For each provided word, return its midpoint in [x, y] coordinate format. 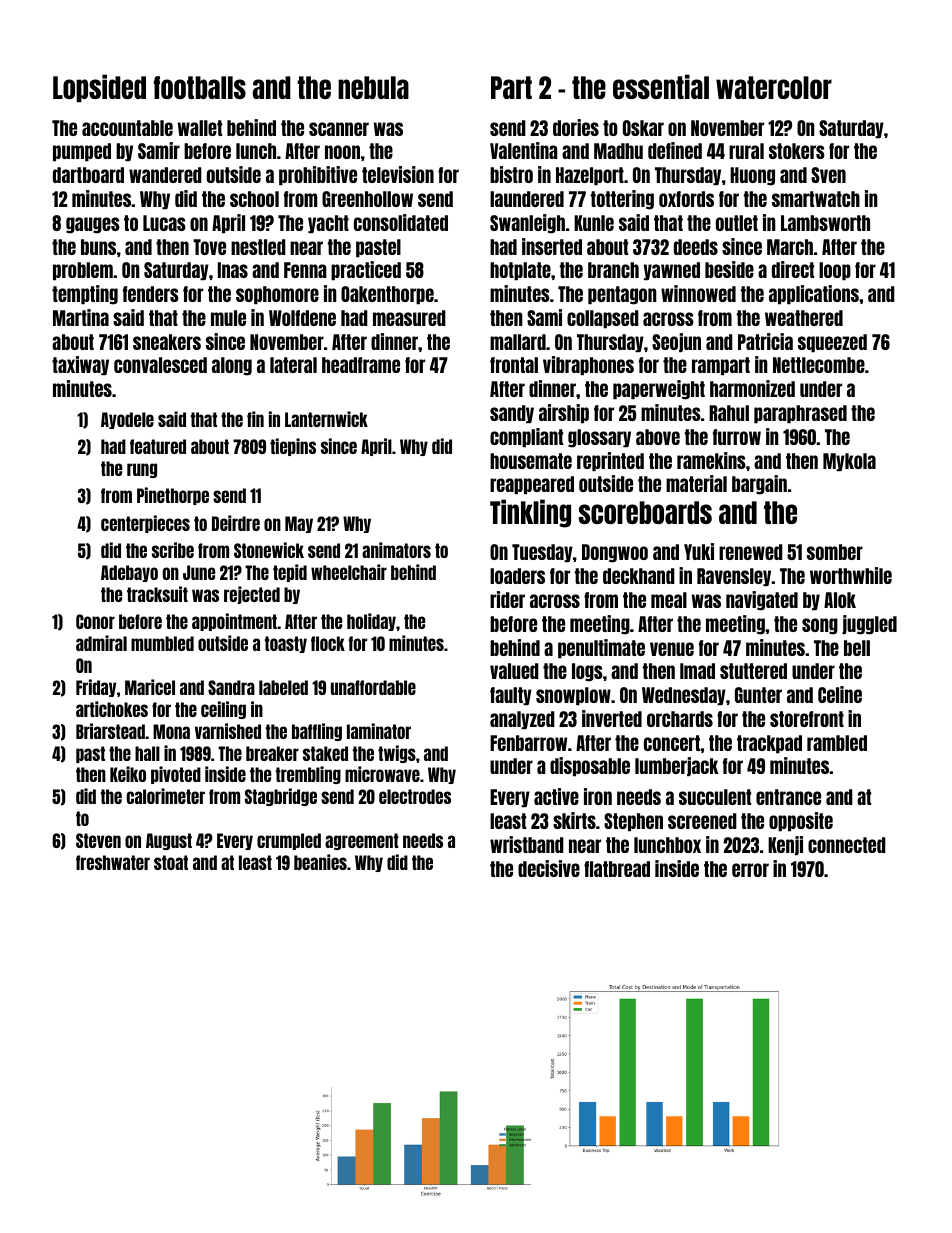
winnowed [698, 293]
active [556, 796]
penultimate [601, 648]
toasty [286, 644]
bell [857, 648]
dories [576, 127]
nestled [258, 247]
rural [746, 151]
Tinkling [530, 513]
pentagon [622, 295]
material [696, 483]
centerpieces [145, 524]
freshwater [113, 862]
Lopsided [99, 88]
